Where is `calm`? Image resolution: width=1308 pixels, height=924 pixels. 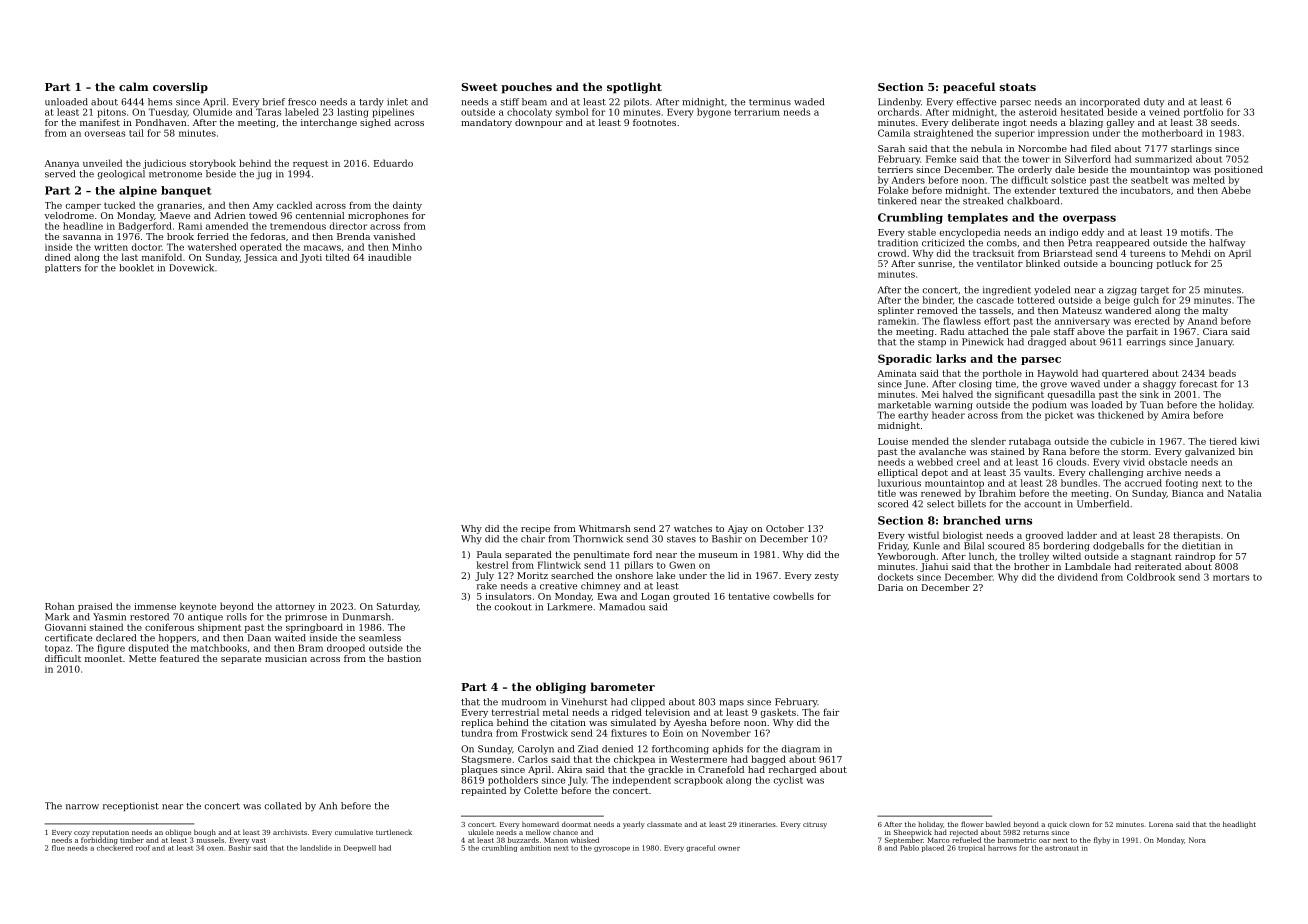
calm is located at coordinates (134, 86).
